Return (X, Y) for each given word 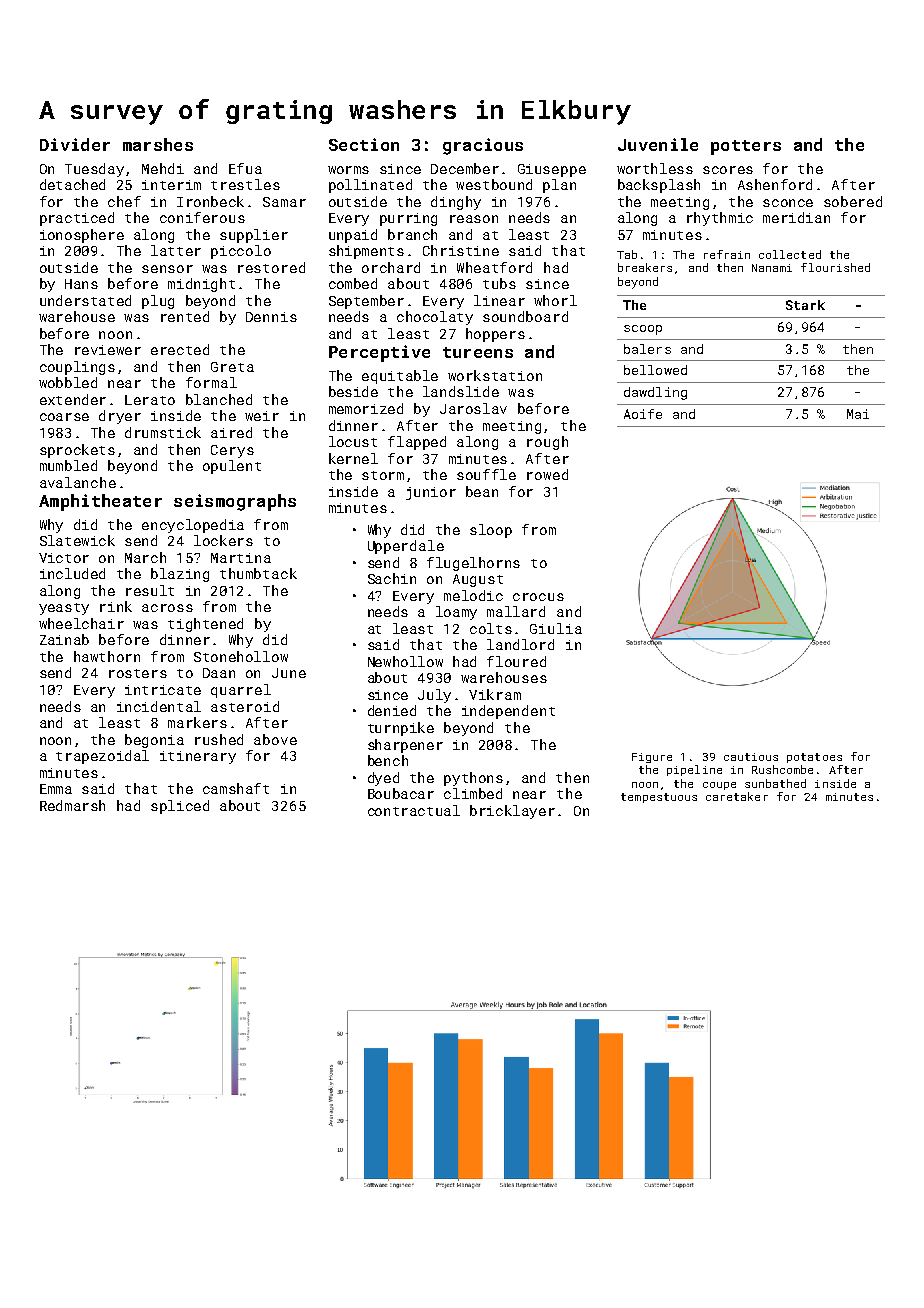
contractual (414, 810)
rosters (138, 673)
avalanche (78, 482)
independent (508, 712)
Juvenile (658, 144)
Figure (652, 758)
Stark (805, 305)
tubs (499, 283)
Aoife (643, 414)
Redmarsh (72, 805)
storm (383, 475)
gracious (483, 146)
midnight (201, 285)
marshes (158, 144)
